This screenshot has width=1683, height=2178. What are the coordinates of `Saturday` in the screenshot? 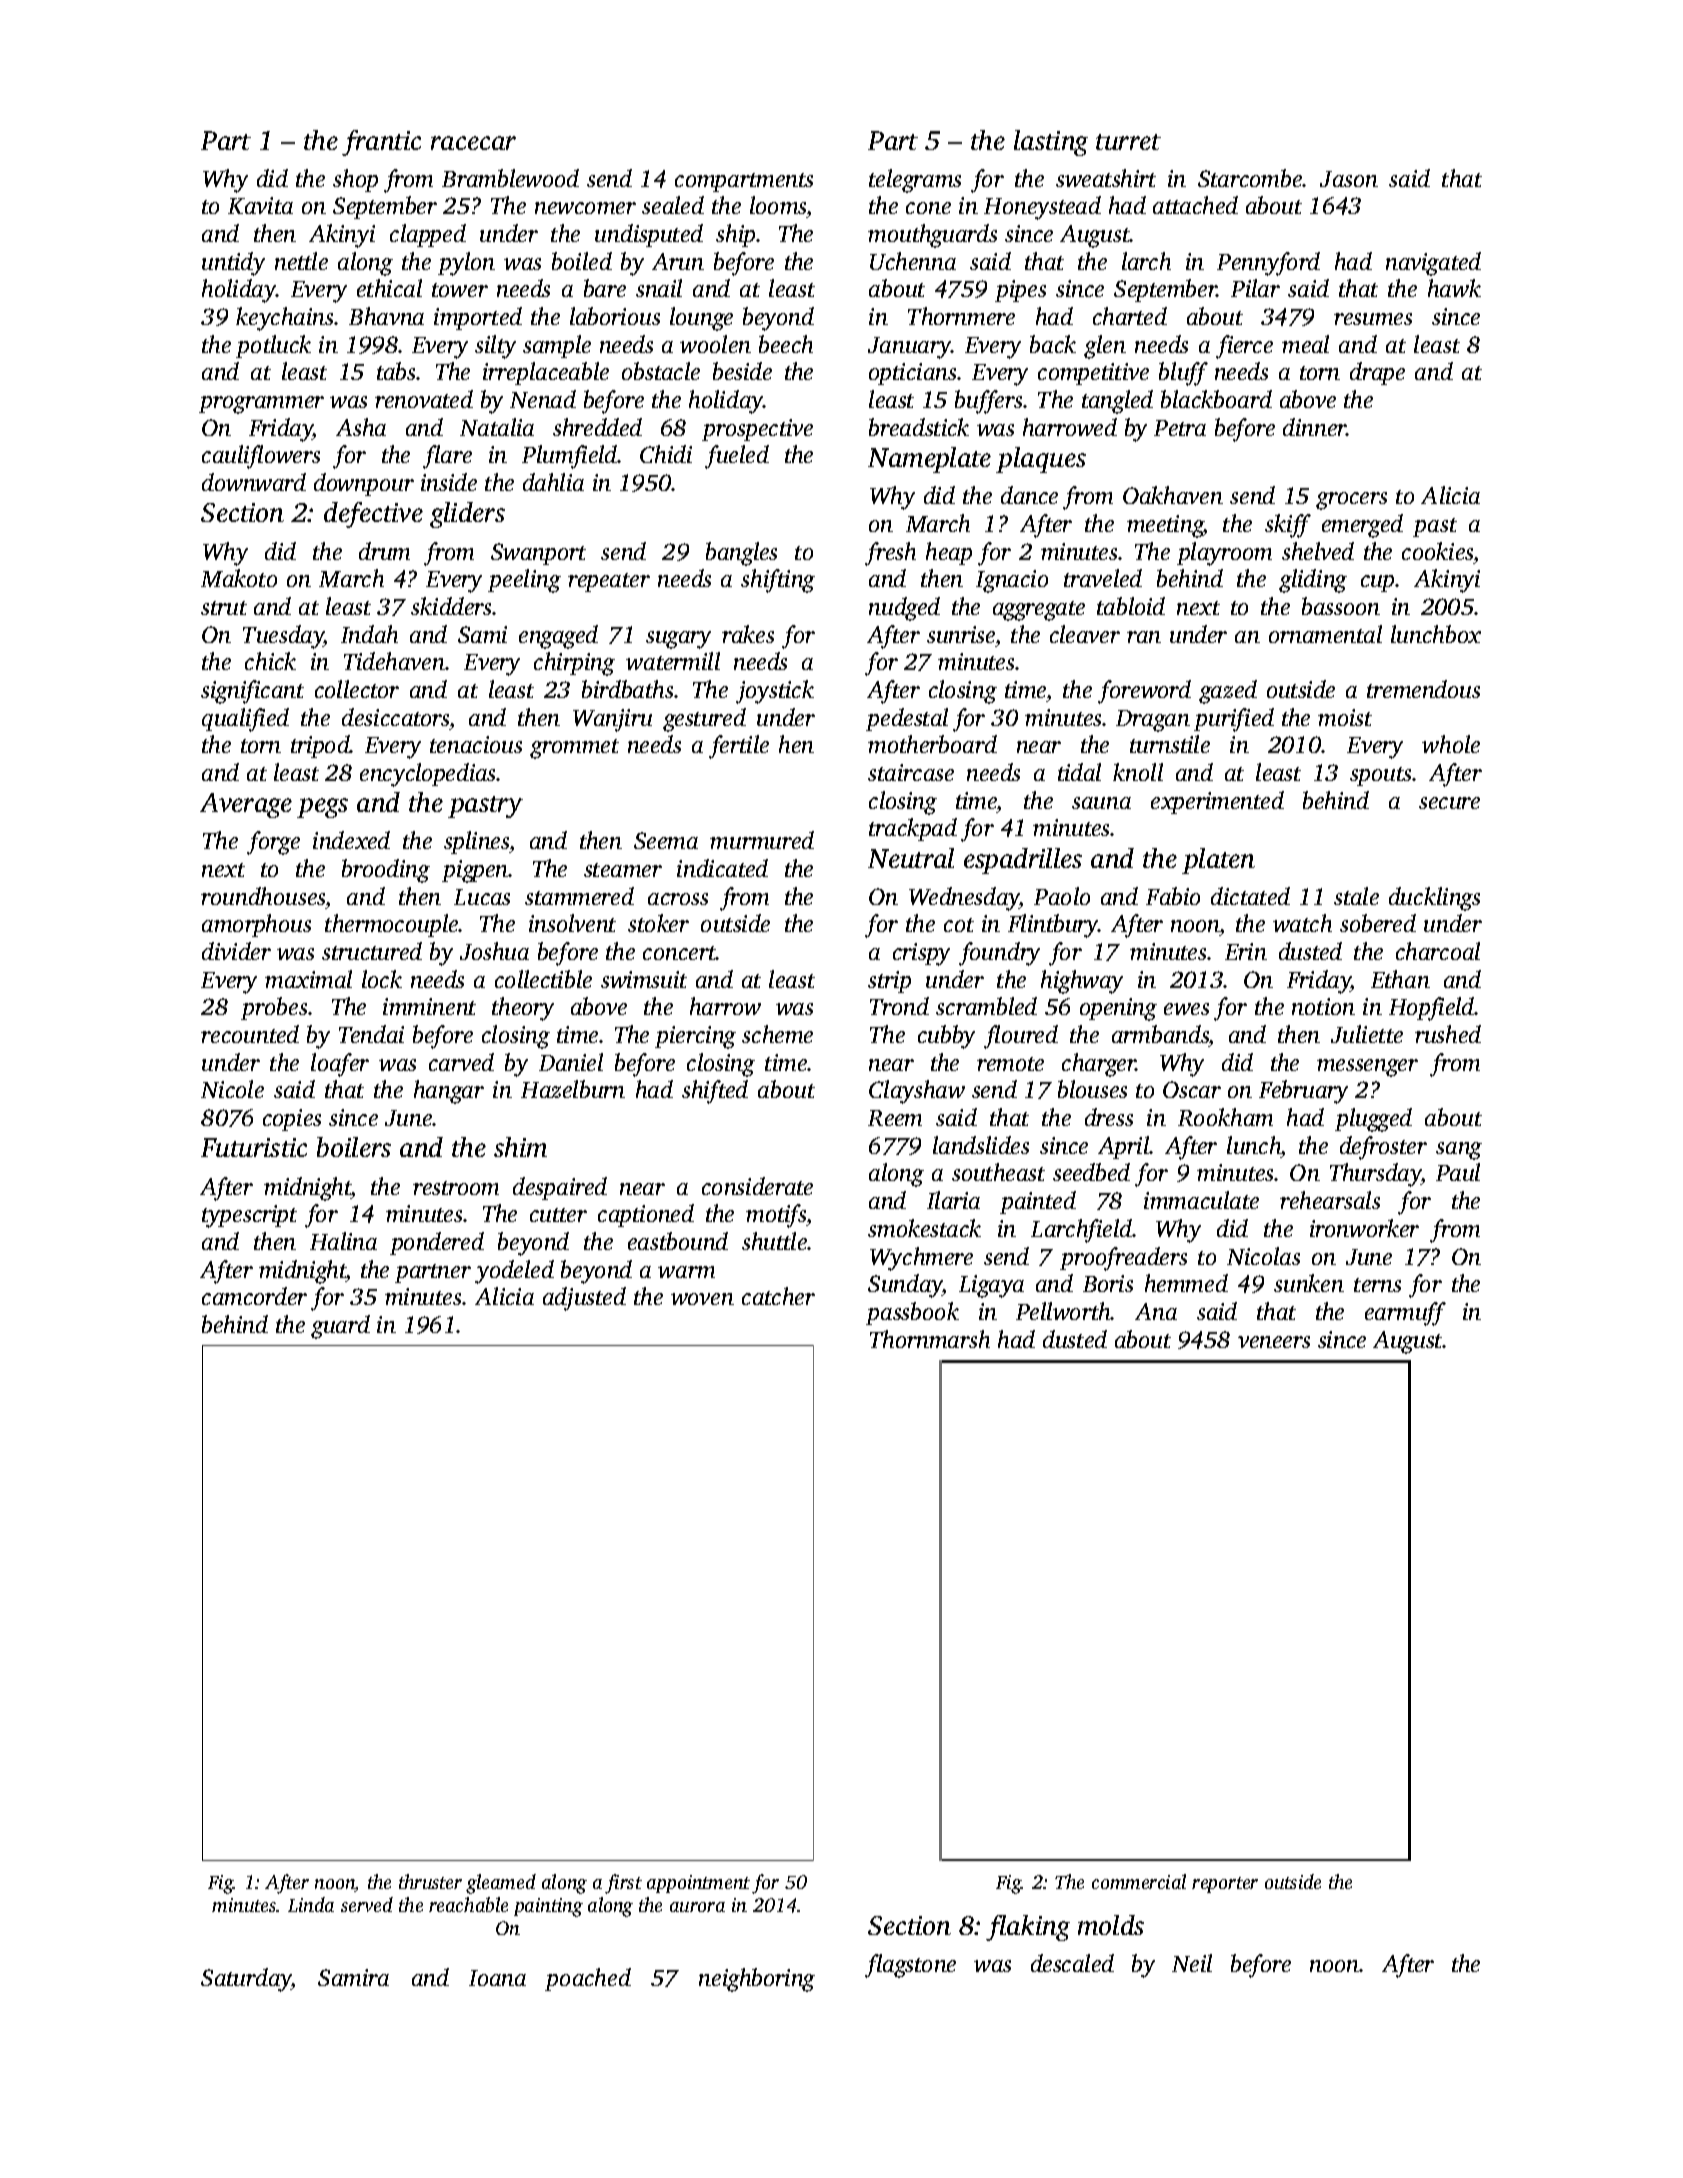 It's located at (246, 1980).
